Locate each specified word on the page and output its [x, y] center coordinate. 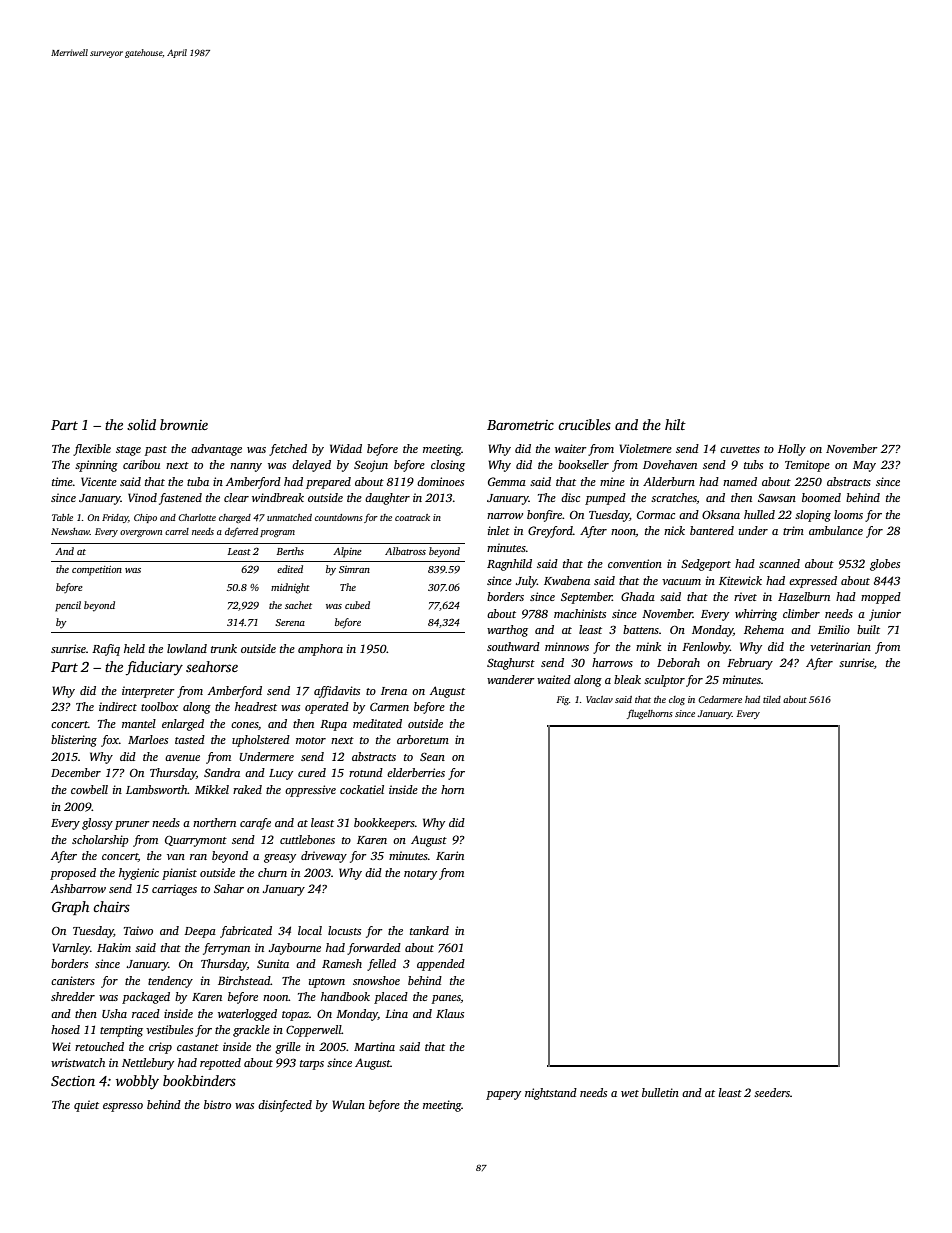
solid [141, 424]
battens [641, 629]
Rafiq [106, 650]
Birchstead [244, 980]
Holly [792, 450]
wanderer [511, 679]
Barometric [520, 425]
